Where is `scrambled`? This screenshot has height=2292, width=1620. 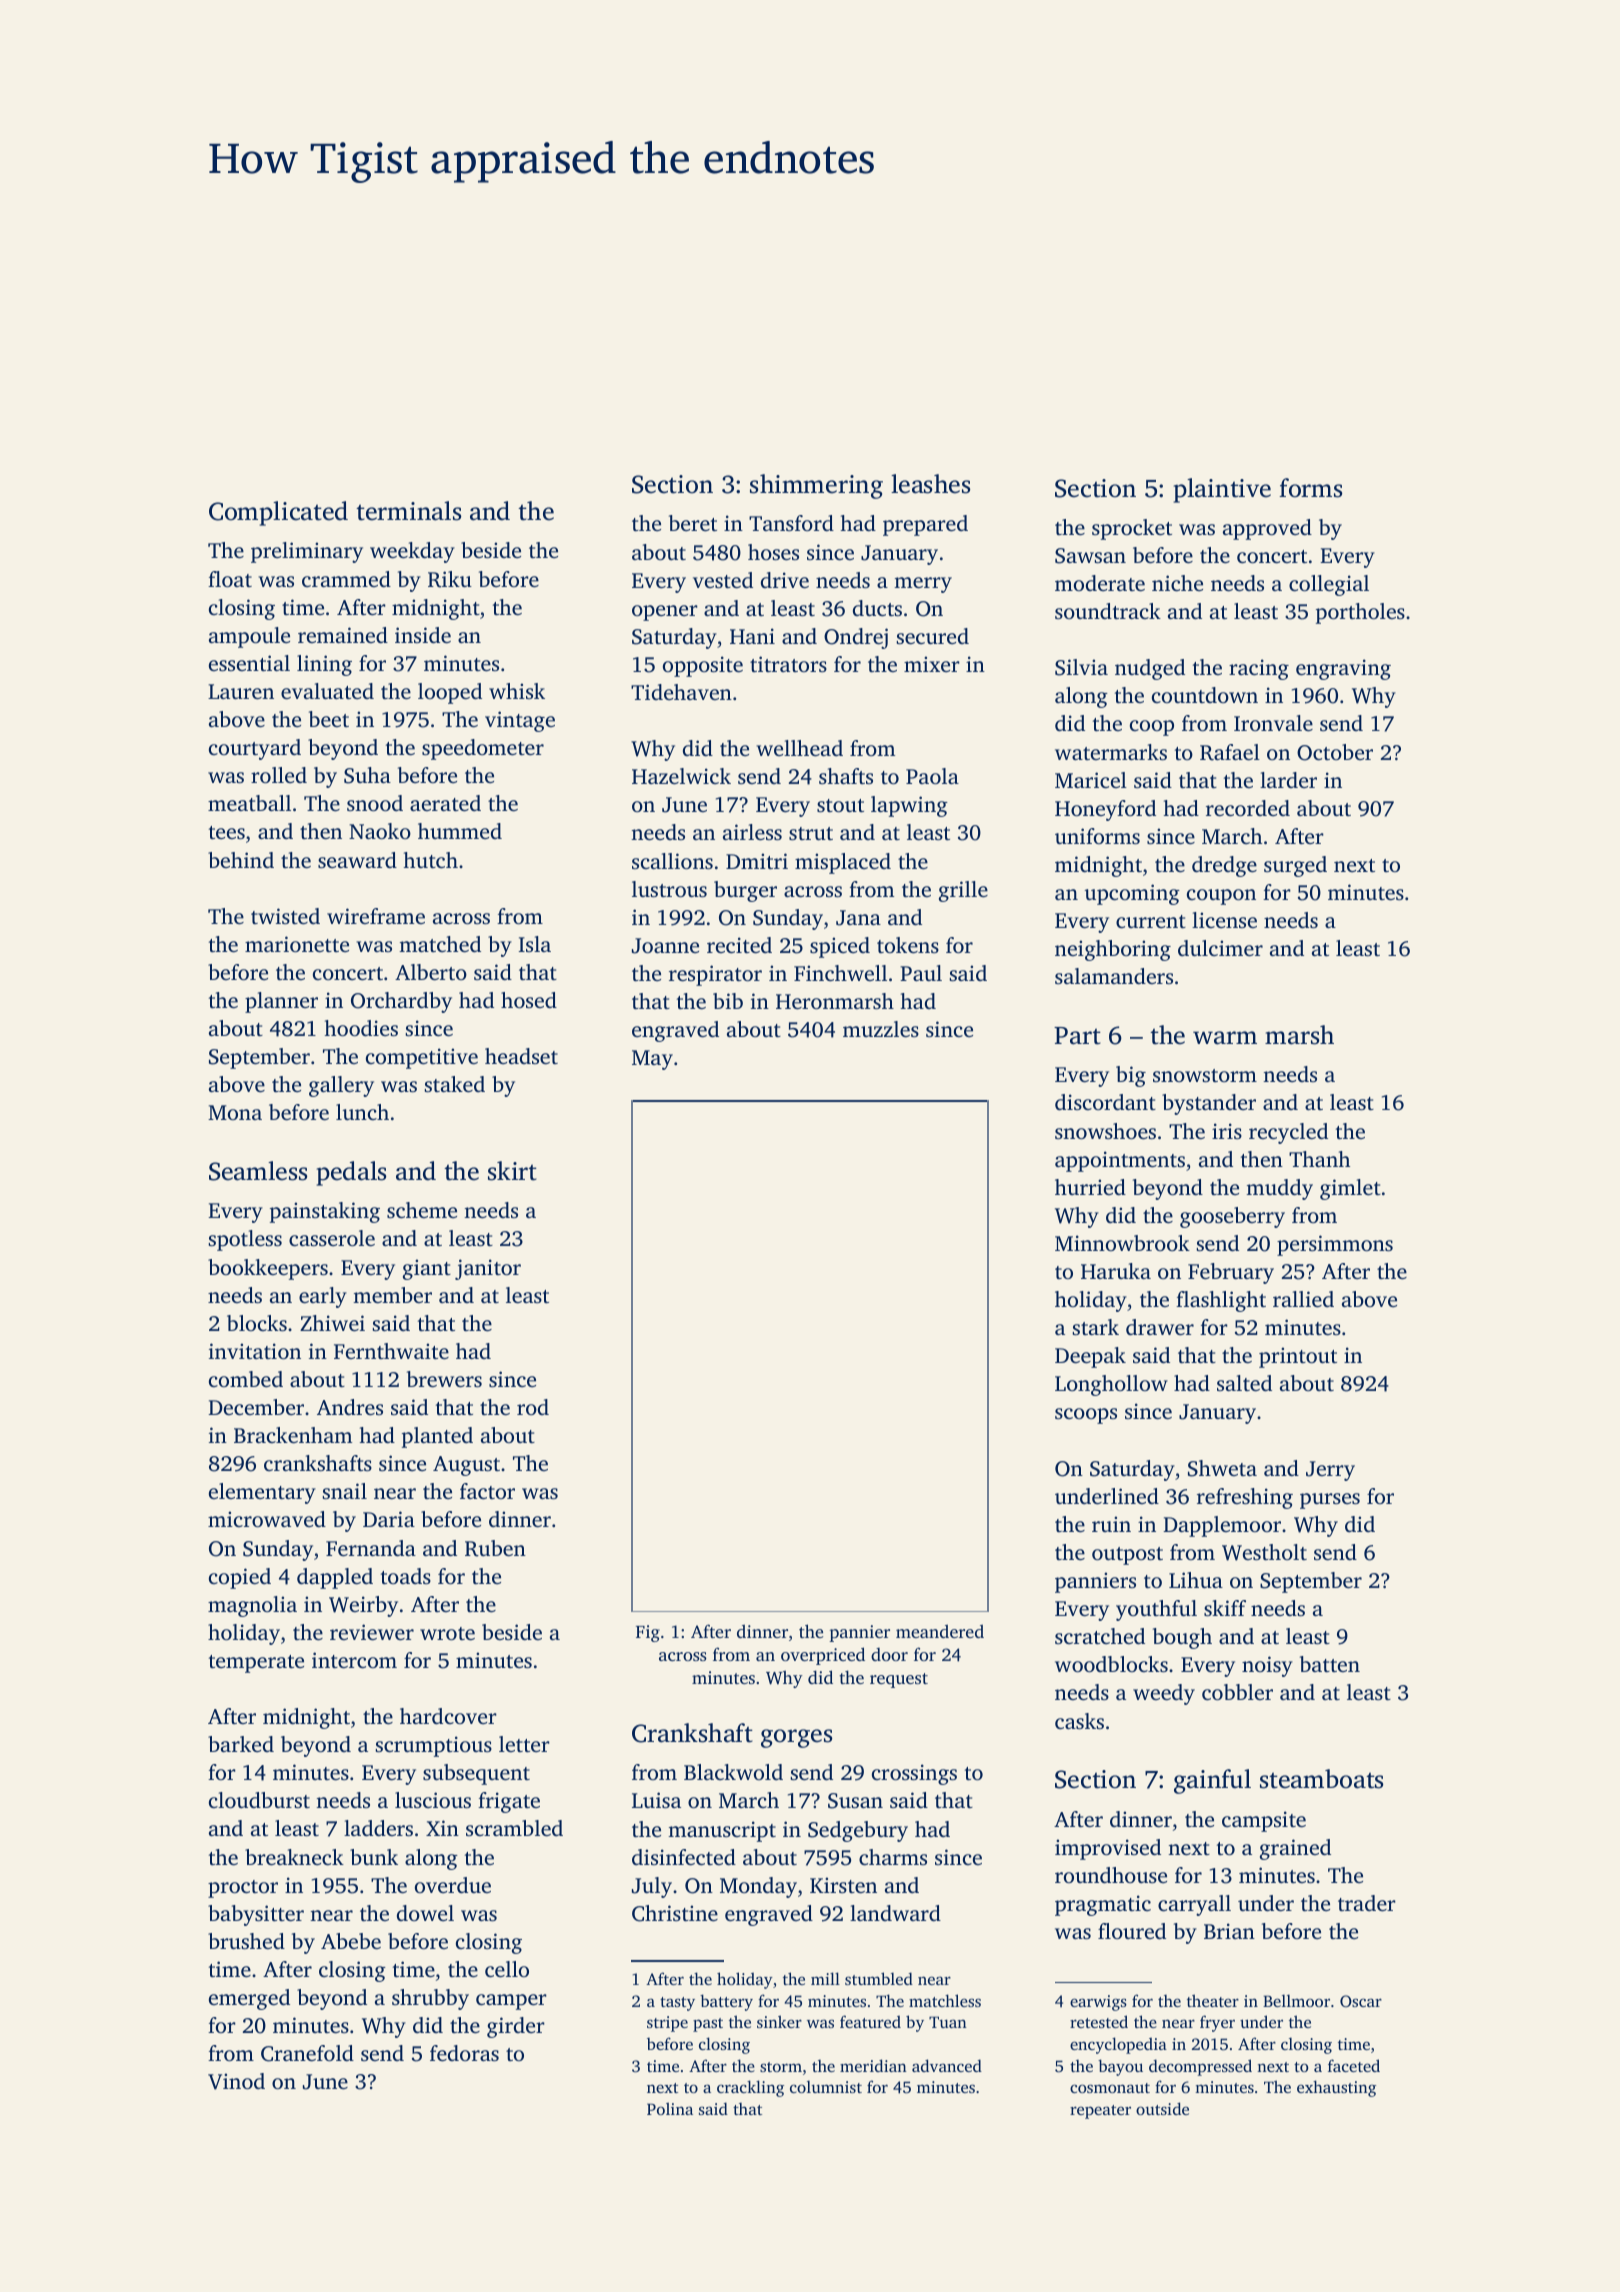
scrambled is located at coordinates (514, 1828).
